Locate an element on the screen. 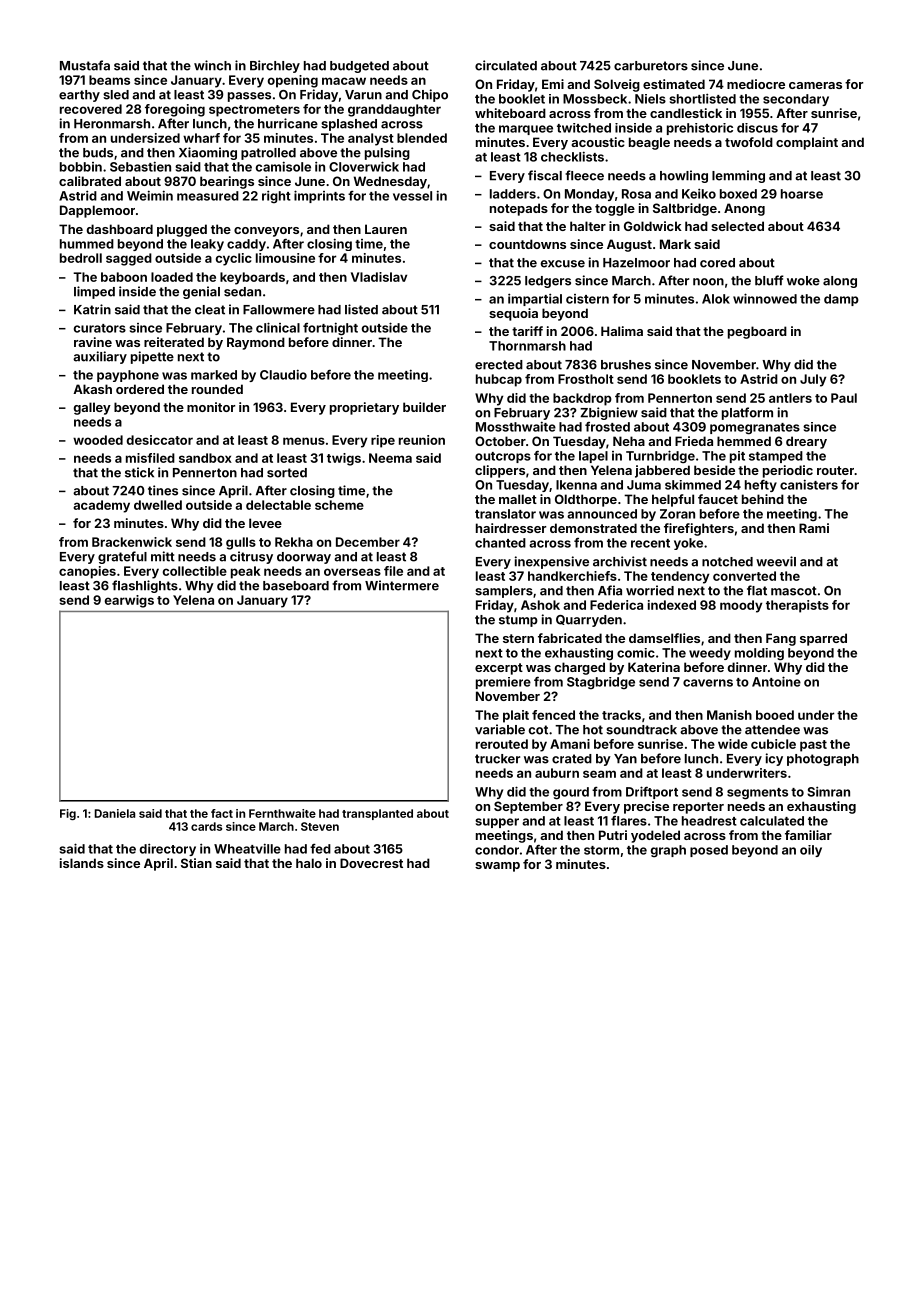  Cloverwick is located at coordinates (364, 166).
